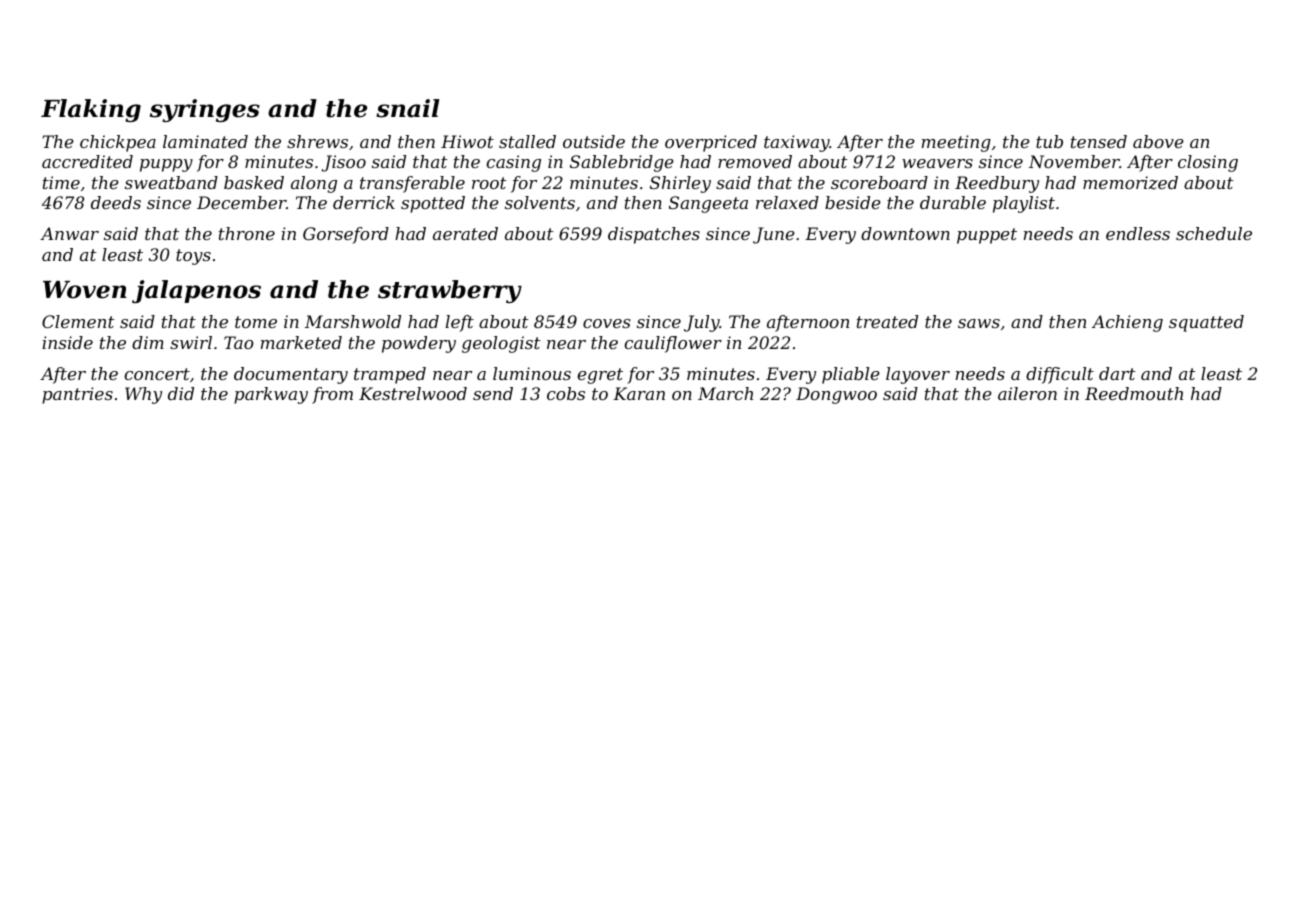 This screenshot has width=1308, height=924. I want to click on tome, so click(256, 322).
